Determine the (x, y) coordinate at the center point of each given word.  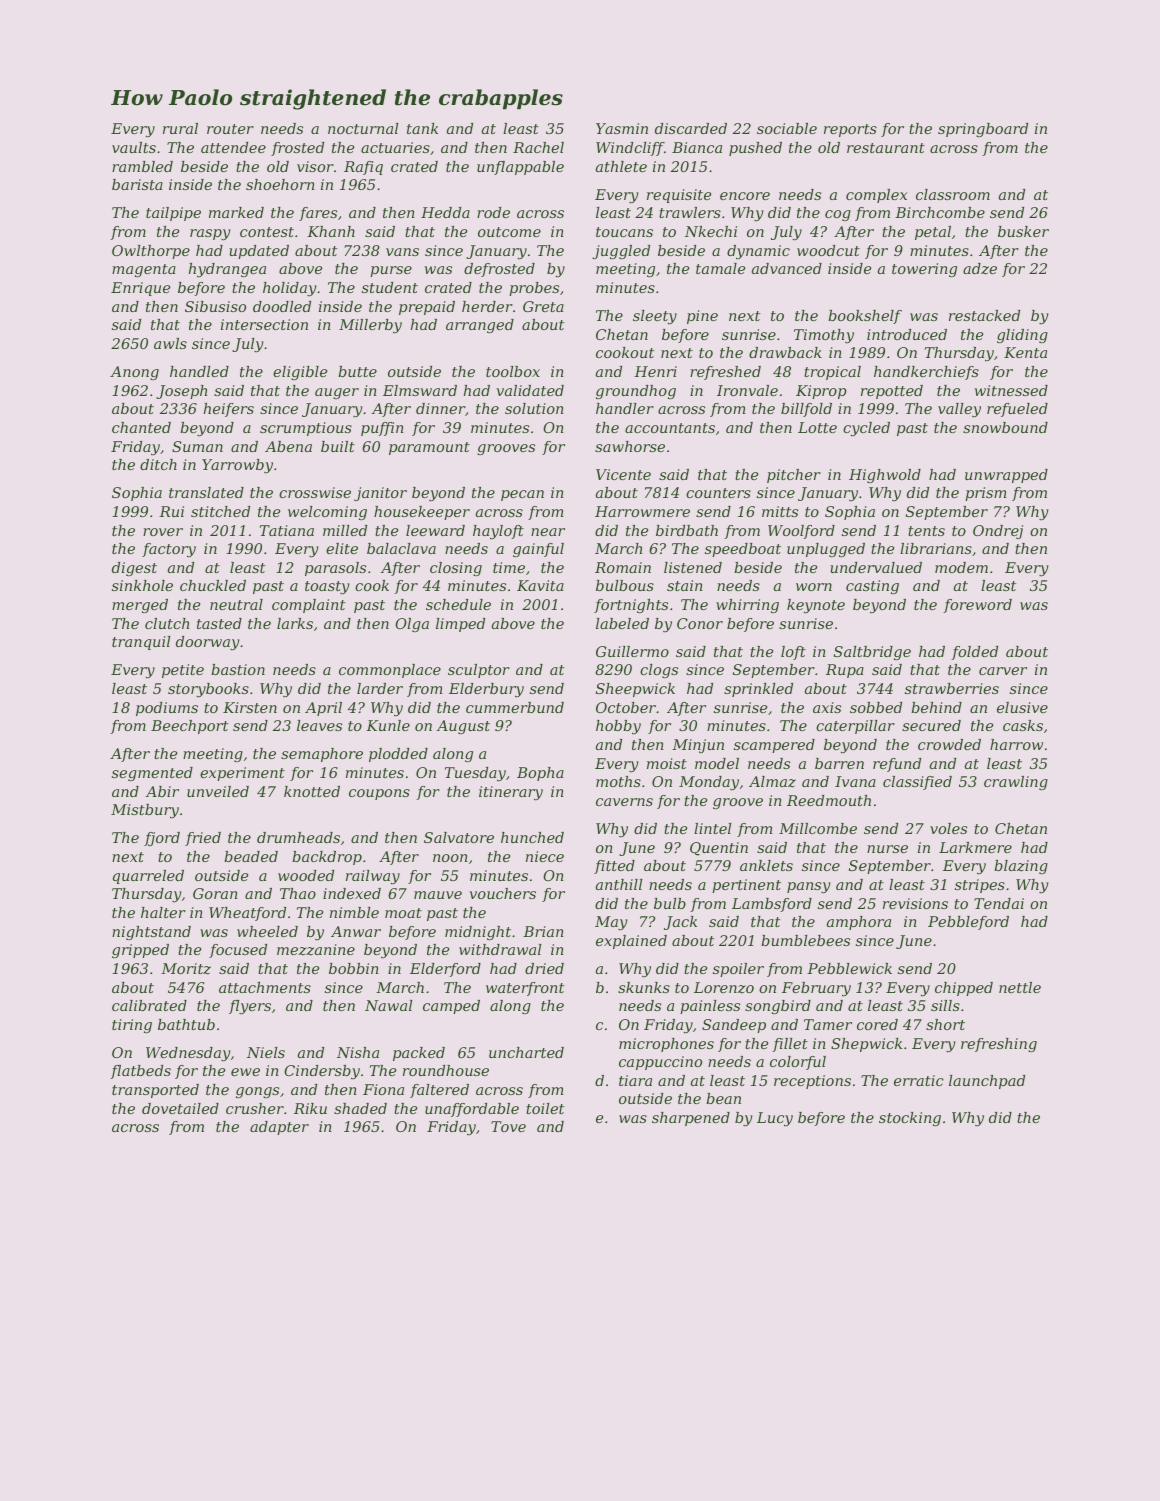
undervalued (876, 567)
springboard (983, 130)
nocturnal (363, 128)
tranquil (141, 643)
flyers (250, 1007)
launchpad (987, 1082)
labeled (622, 623)
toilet (545, 1108)
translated (206, 492)
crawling (1016, 783)
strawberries (952, 688)
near (548, 532)
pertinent (746, 886)
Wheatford (247, 914)
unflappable (520, 168)
